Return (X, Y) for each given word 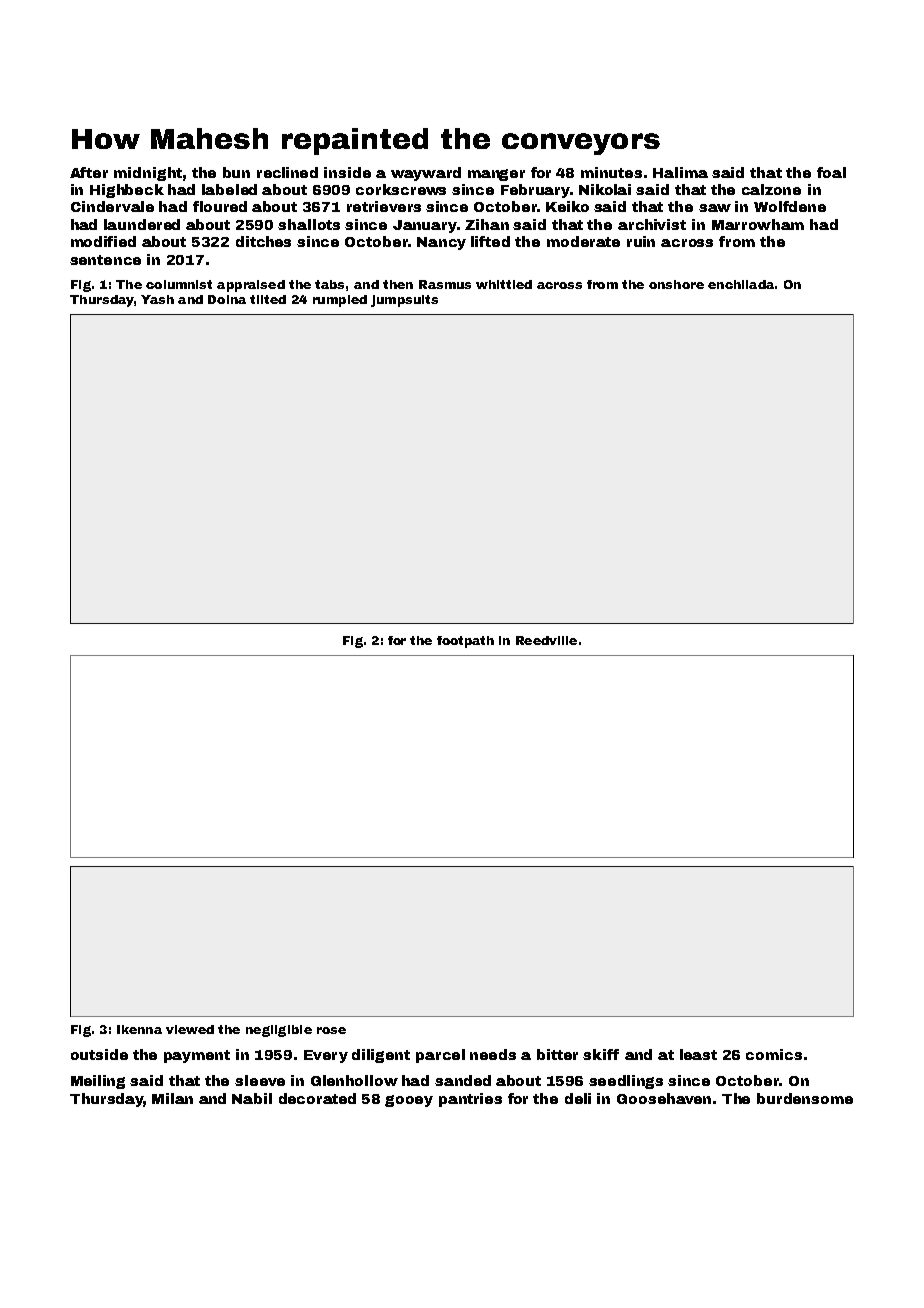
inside (347, 172)
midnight (148, 174)
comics (774, 1054)
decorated (317, 1098)
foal (831, 172)
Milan (172, 1098)
